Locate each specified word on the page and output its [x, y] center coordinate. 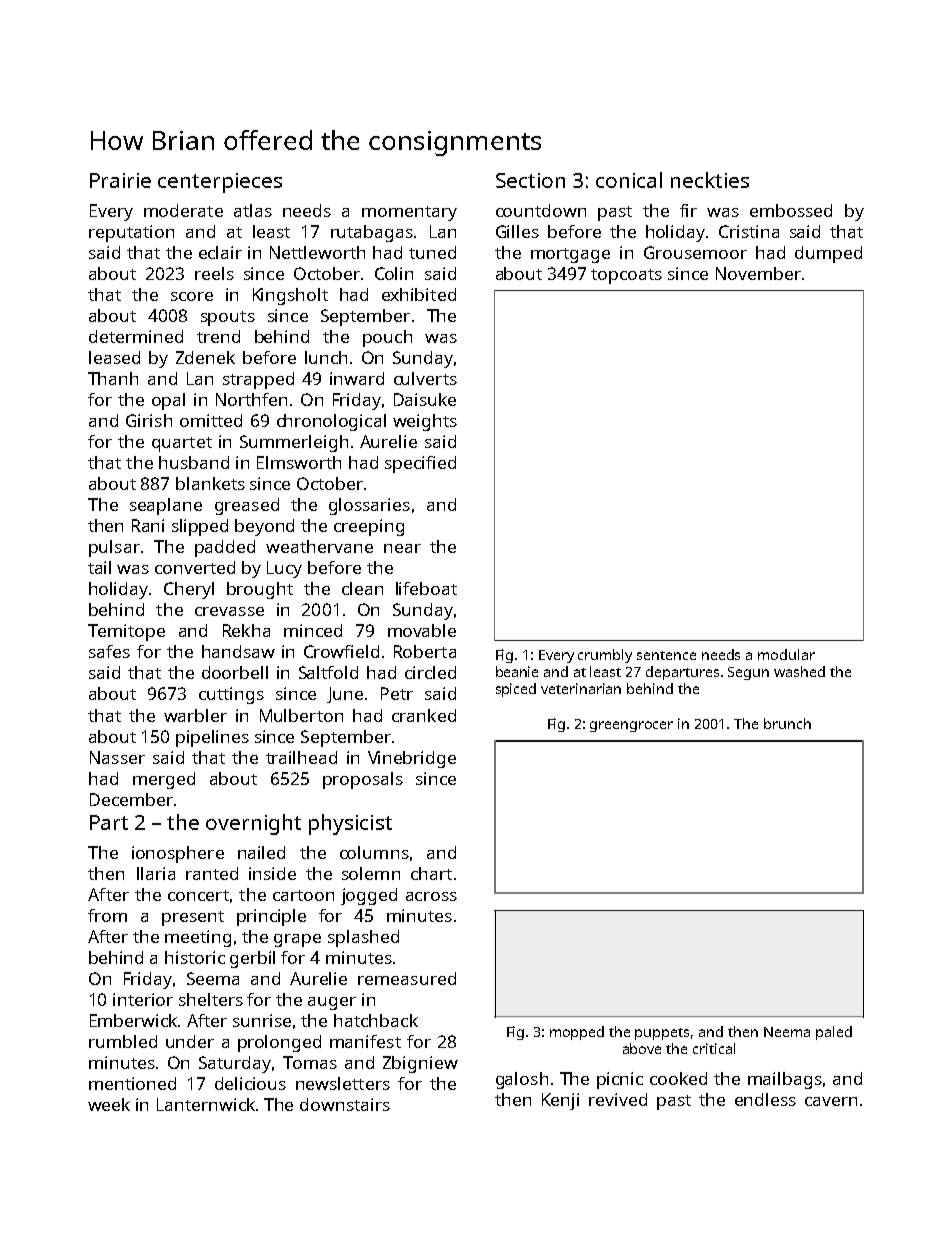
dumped [828, 254]
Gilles [517, 231]
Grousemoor [695, 252]
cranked [424, 715]
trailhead [301, 757]
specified [420, 464]
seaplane [166, 506]
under [190, 1041]
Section [530, 180]
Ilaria [156, 873]
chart [431, 873]
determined [136, 336]
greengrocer [631, 726]
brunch [787, 723]
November [758, 273]
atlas [253, 210]
